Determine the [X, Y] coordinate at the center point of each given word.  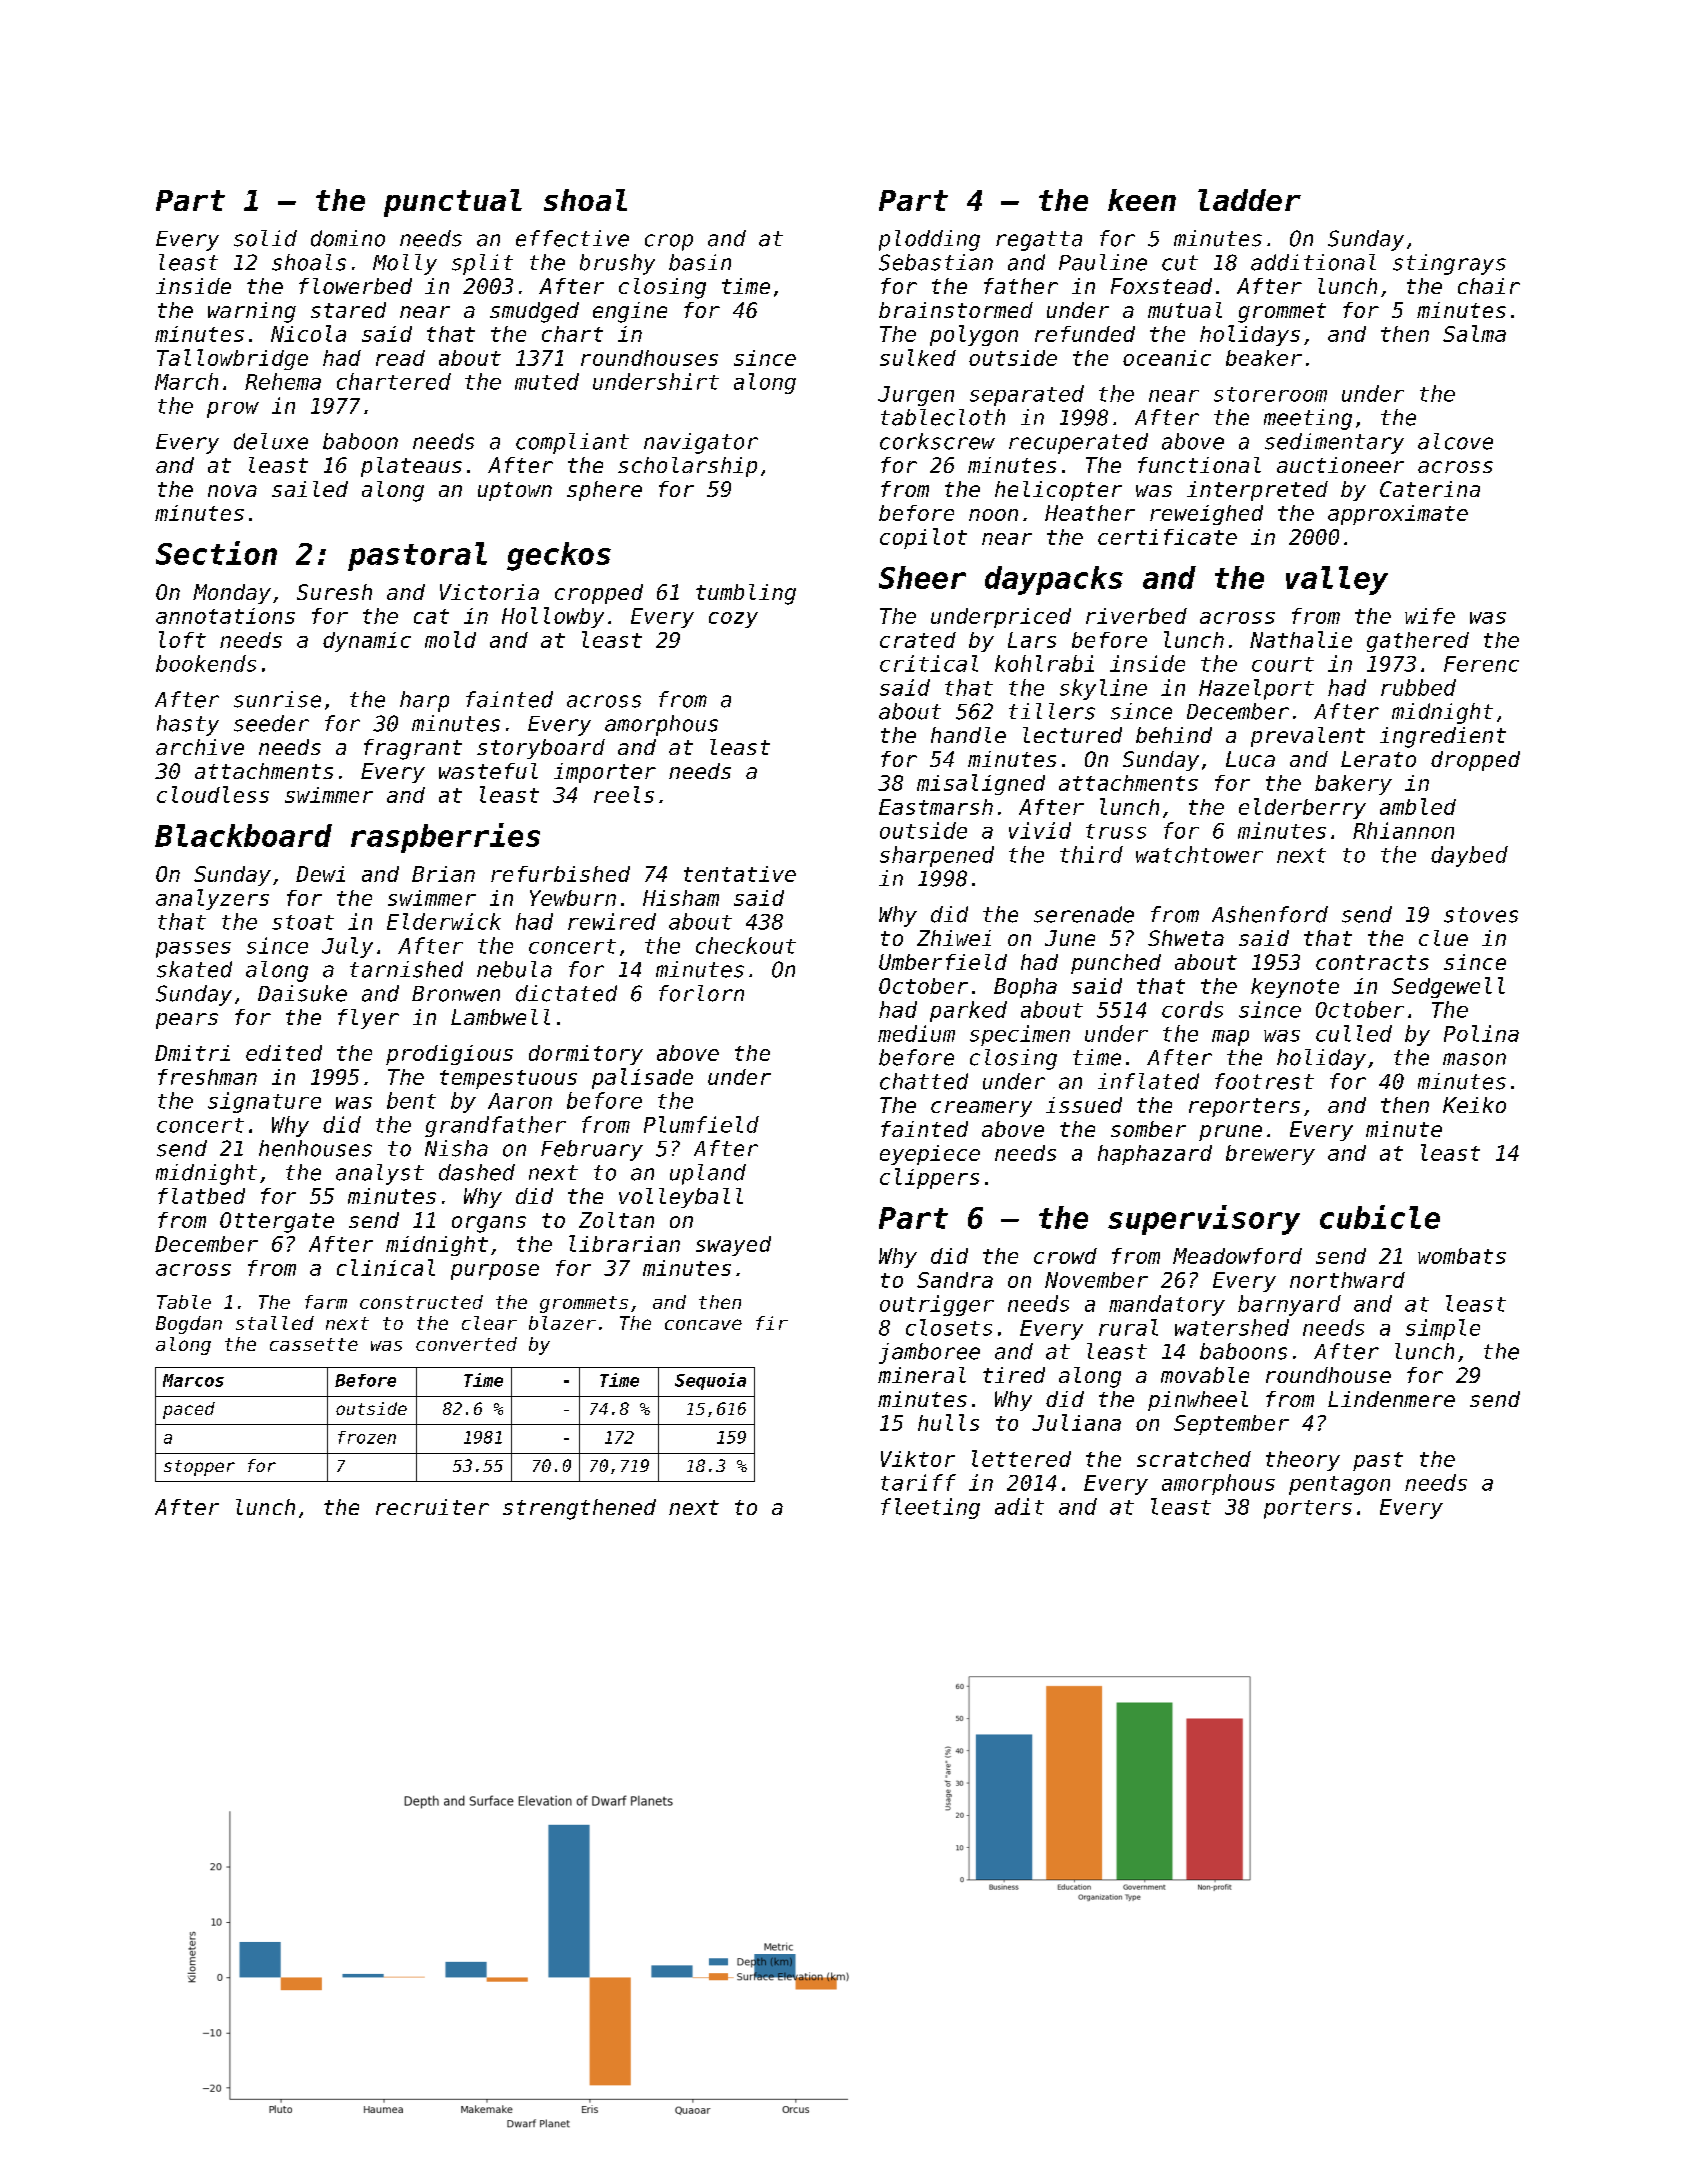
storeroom [1270, 394]
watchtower [1199, 854]
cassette [314, 1344]
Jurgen [916, 396]
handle [968, 735]
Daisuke [302, 993]
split [482, 264]
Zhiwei [954, 938]
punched [1116, 964]
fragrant [413, 749]
